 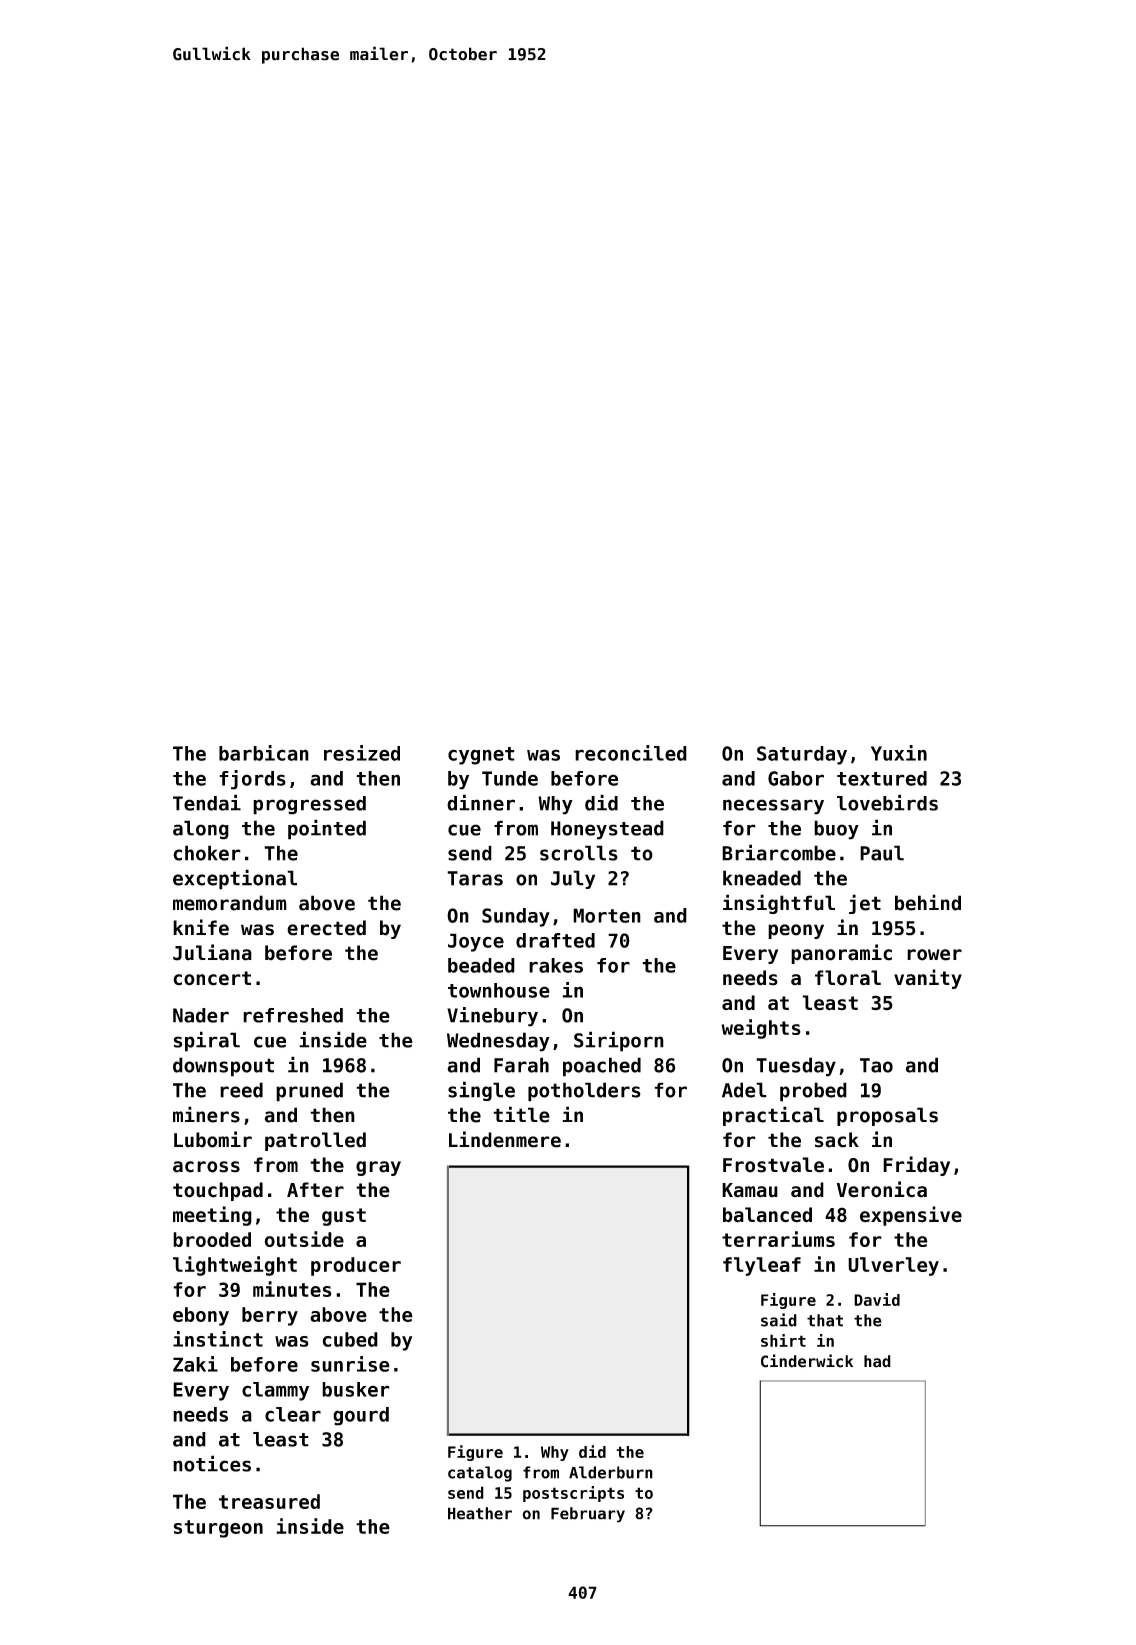 What do you see at coordinates (876, 1065) in the page?
I see `Tao` at bounding box center [876, 1065].
